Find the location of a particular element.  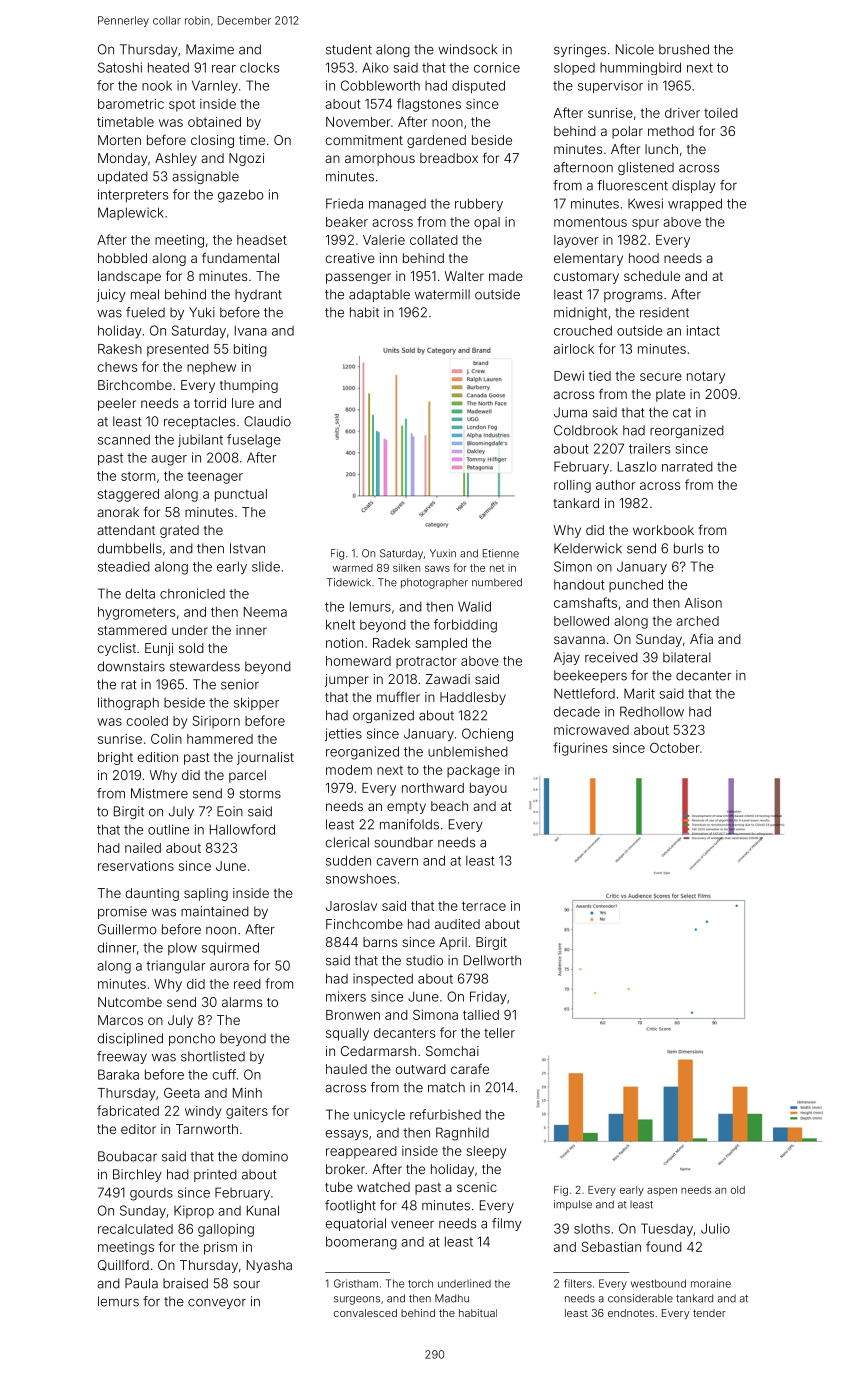

Ngozi is located at coordinates (246, 159).
